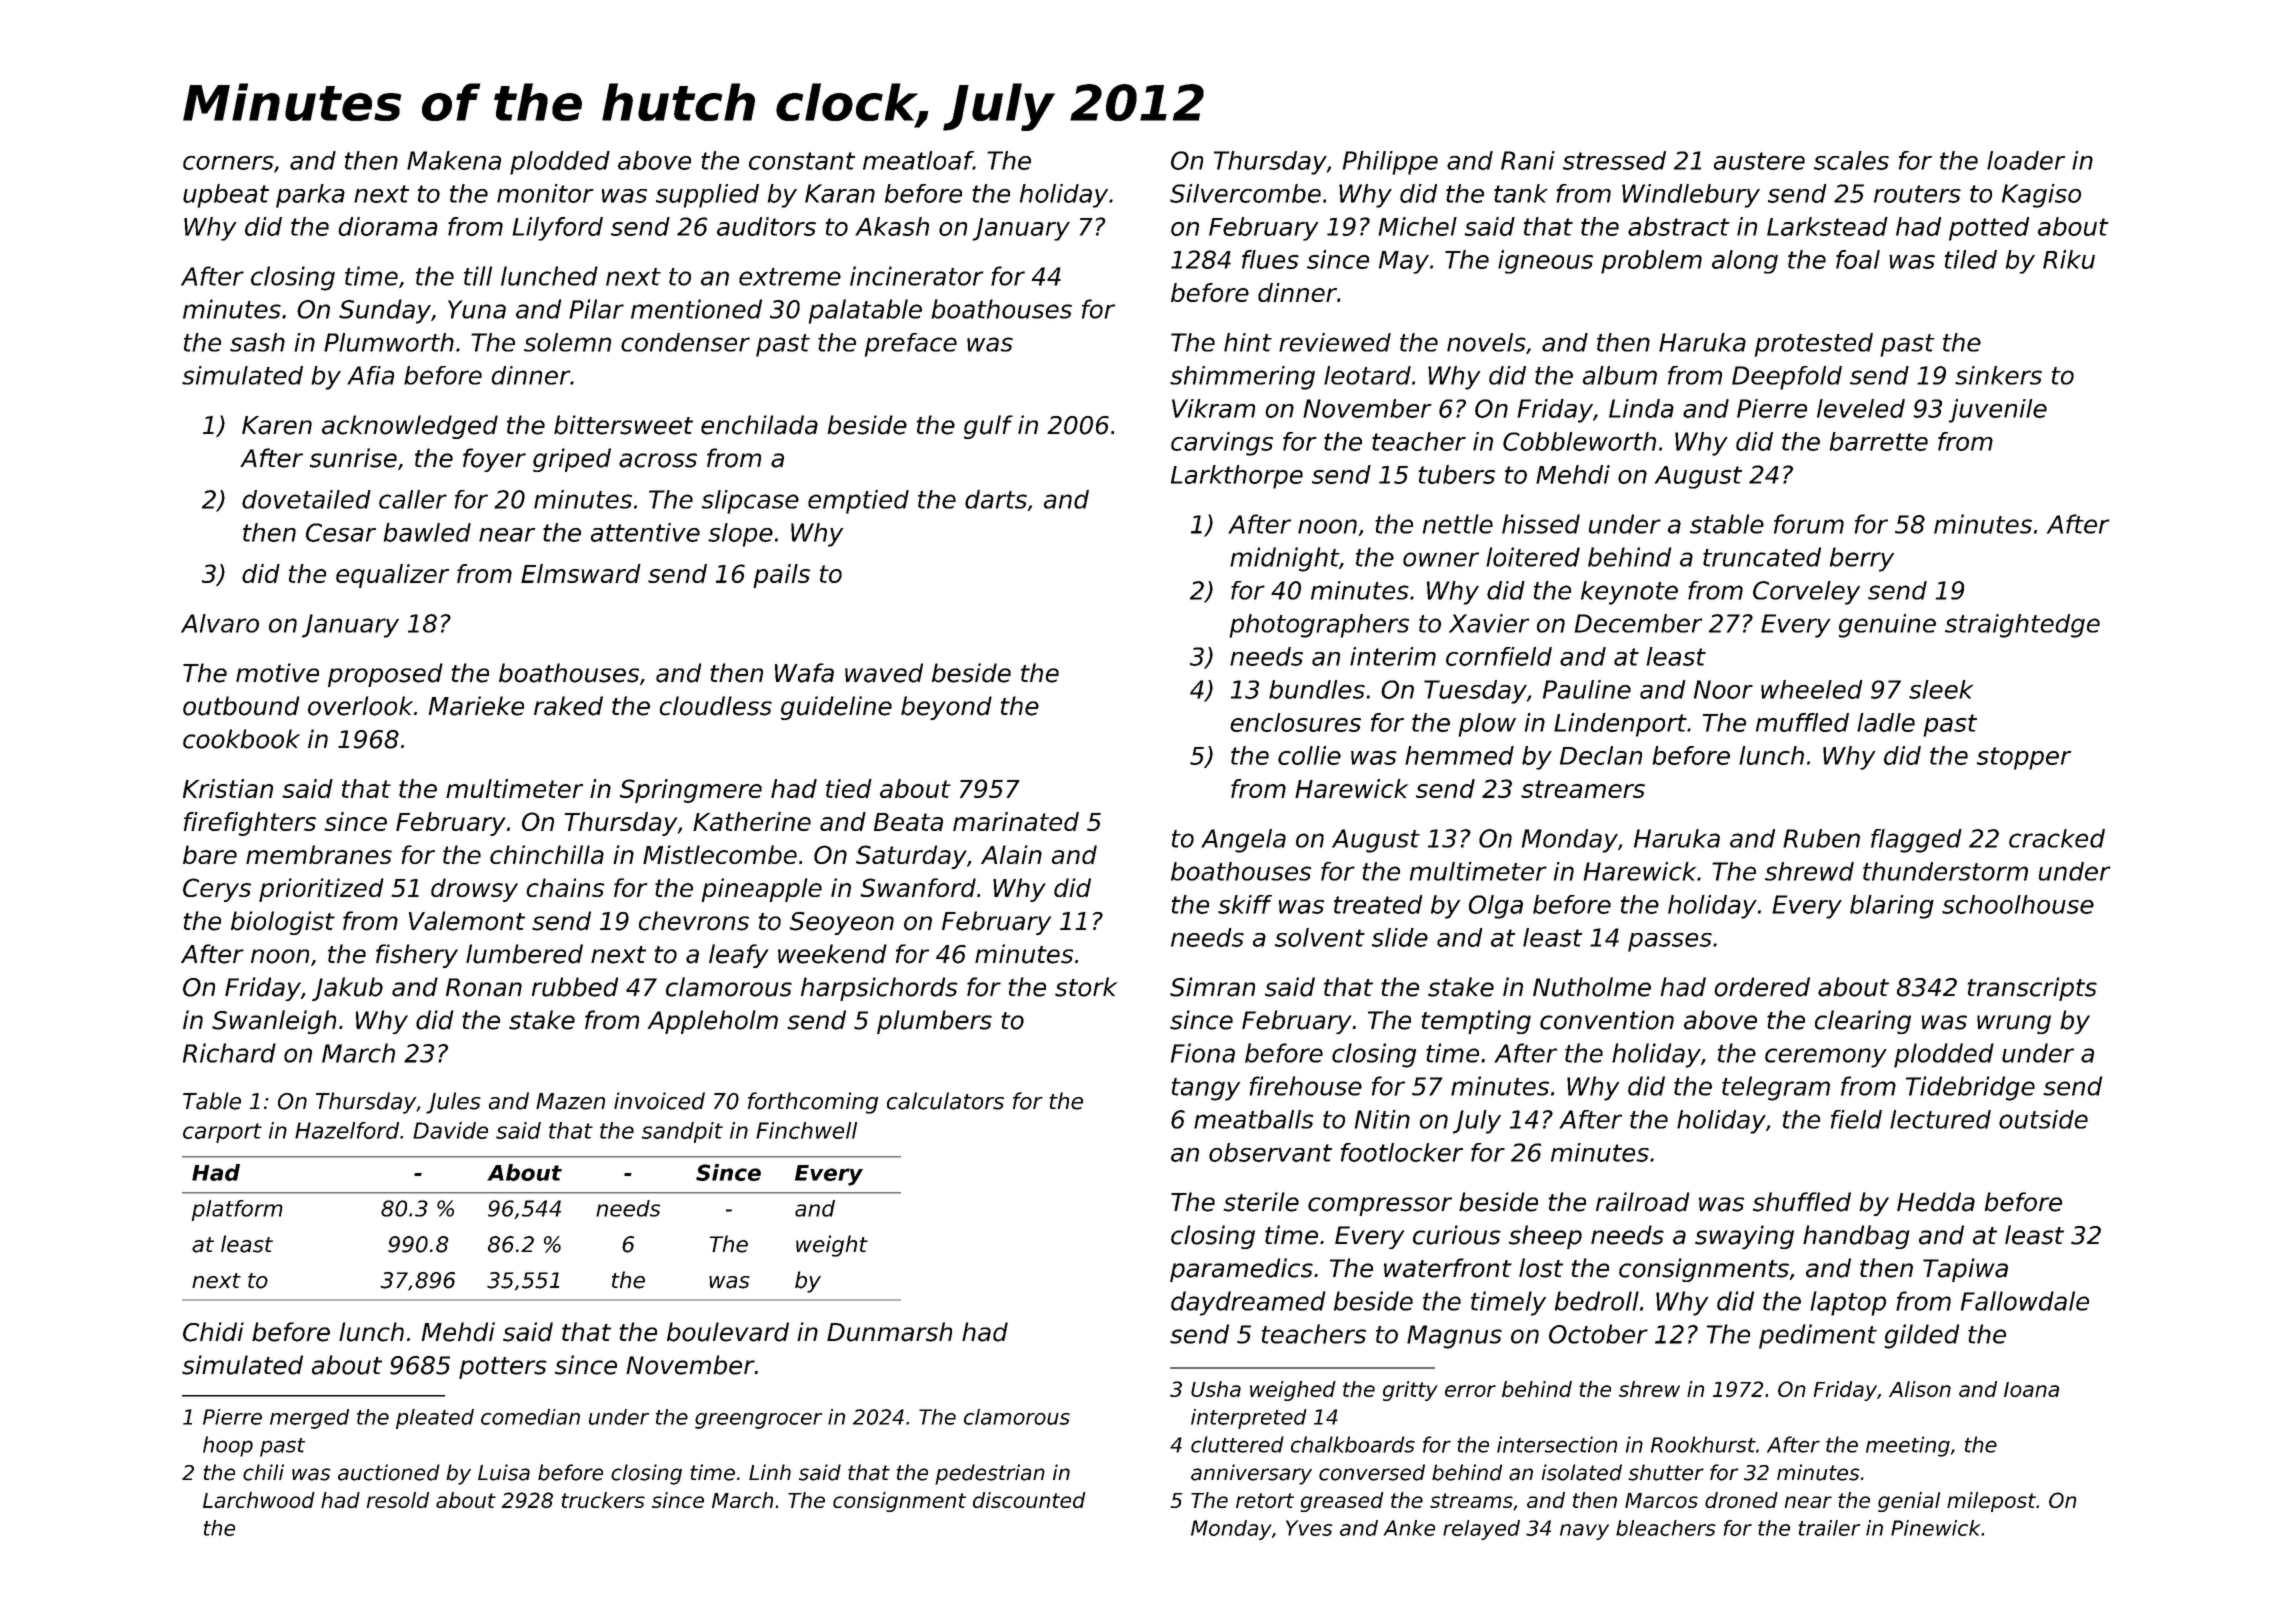 The image size is (2292, 1620). I want to click on sunrise, so click(353, 458).
